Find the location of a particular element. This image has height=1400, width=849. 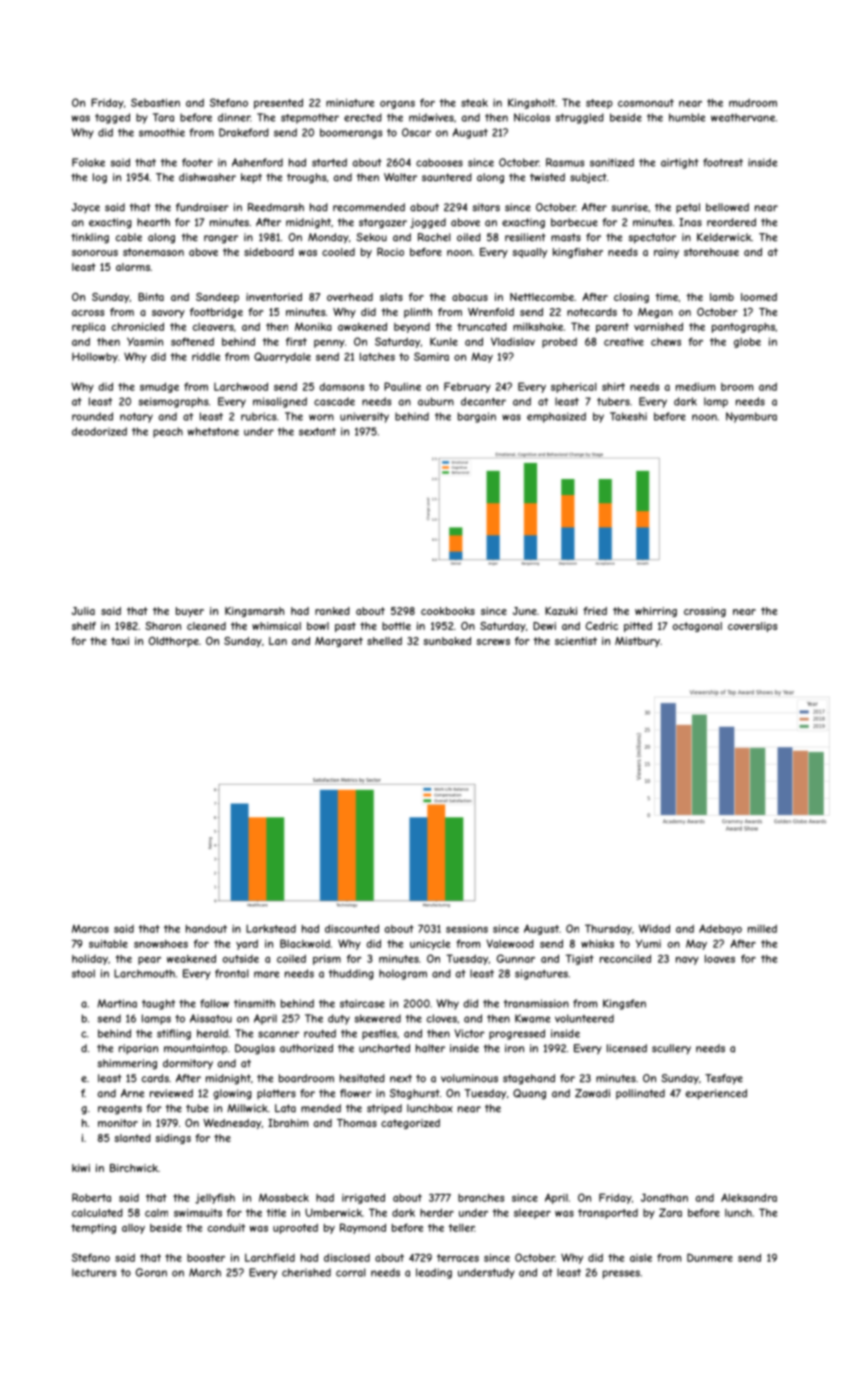

awakened is located at coordinates (362, 326).
